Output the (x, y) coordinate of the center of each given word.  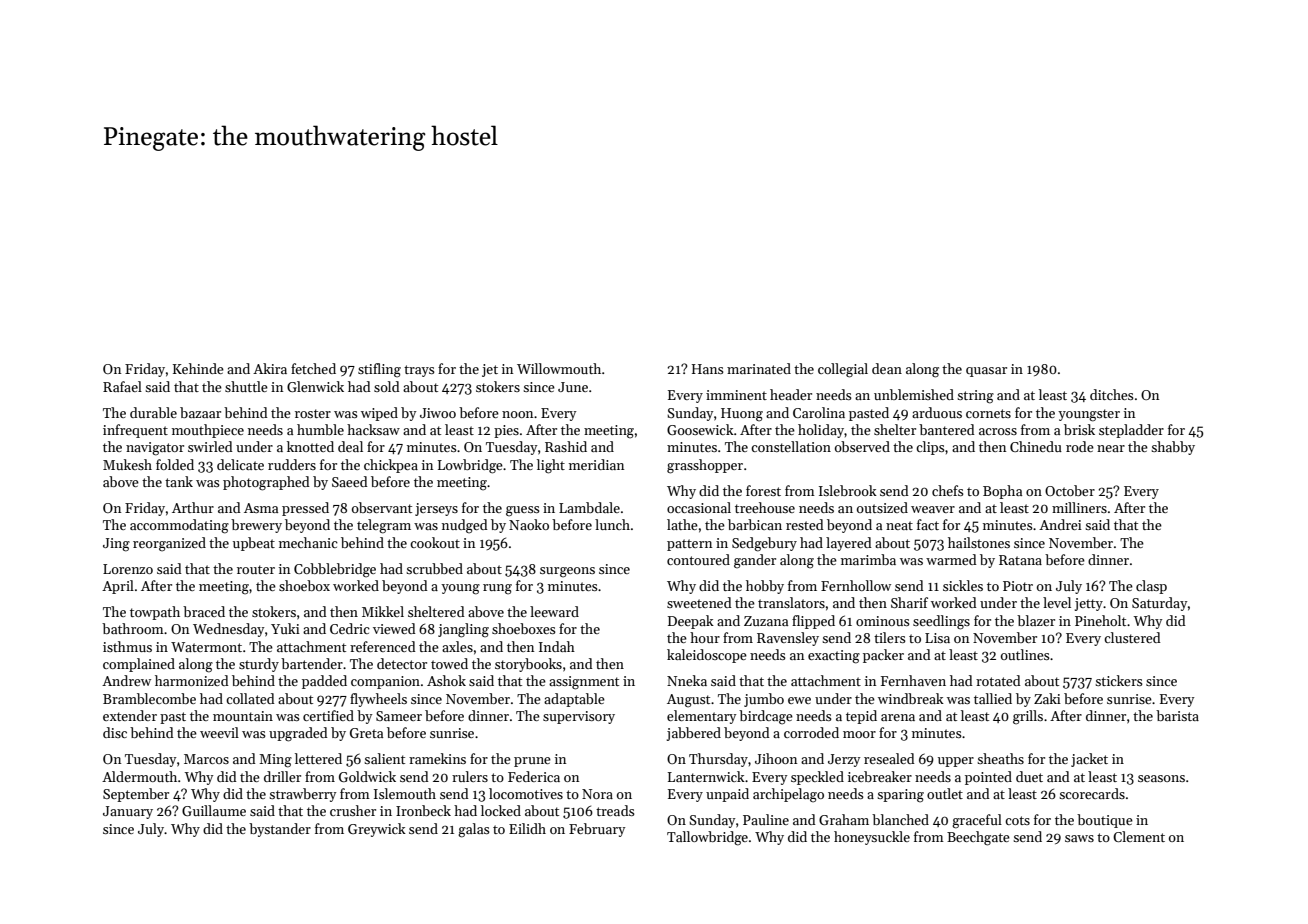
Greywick (377, 830)
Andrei (1060, 524)
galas (474, 830)
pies (506, 431)
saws (1079, 838)
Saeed (350, 481)
